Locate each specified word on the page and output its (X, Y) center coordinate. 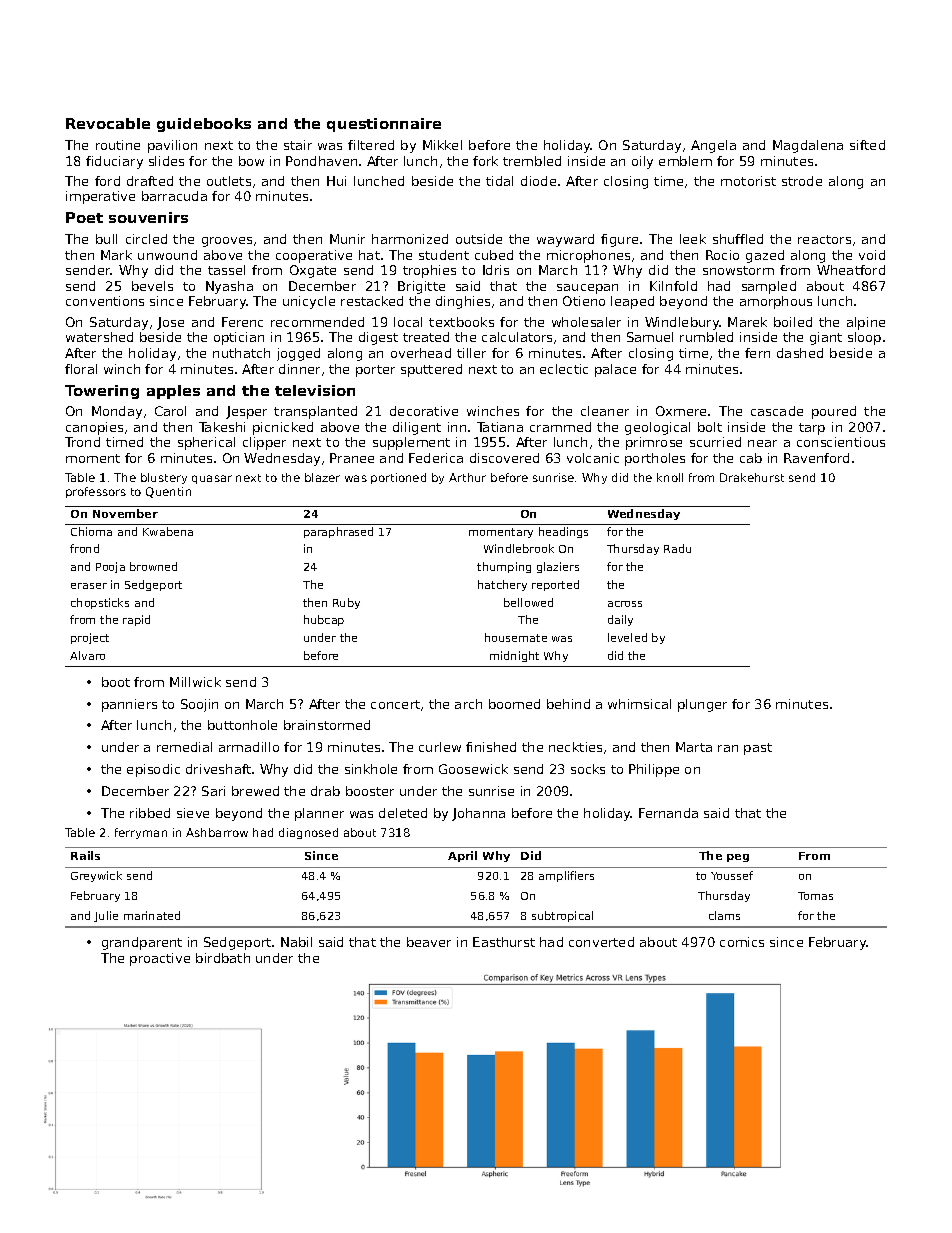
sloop (864, 338)
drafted (150, 181)
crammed (560, 427)
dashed (800, 353)
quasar (212, 479)
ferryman (141, 833)
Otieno (584, 301)
